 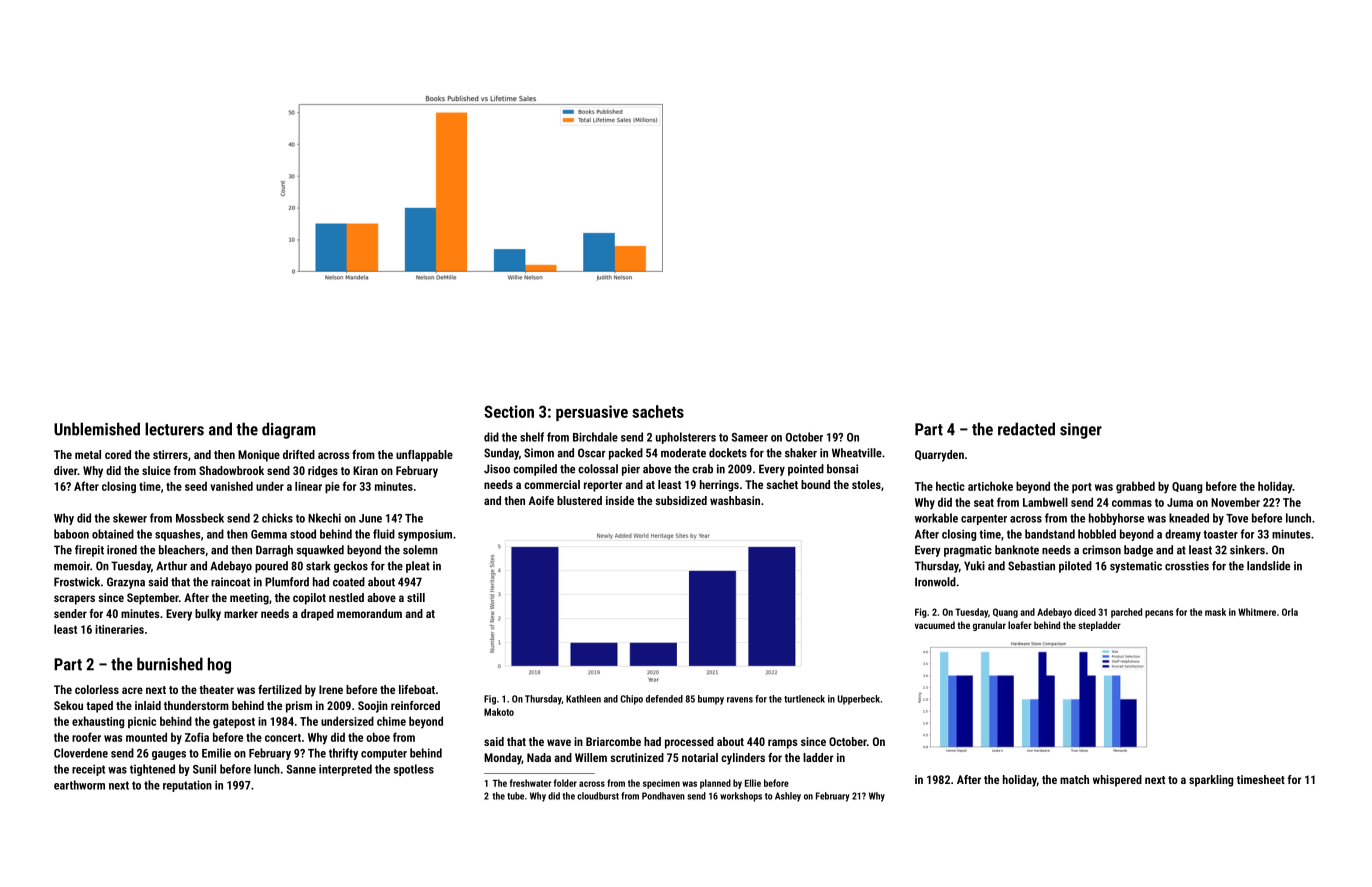 I want to click on Aoife, so click(x=541, y=500).
